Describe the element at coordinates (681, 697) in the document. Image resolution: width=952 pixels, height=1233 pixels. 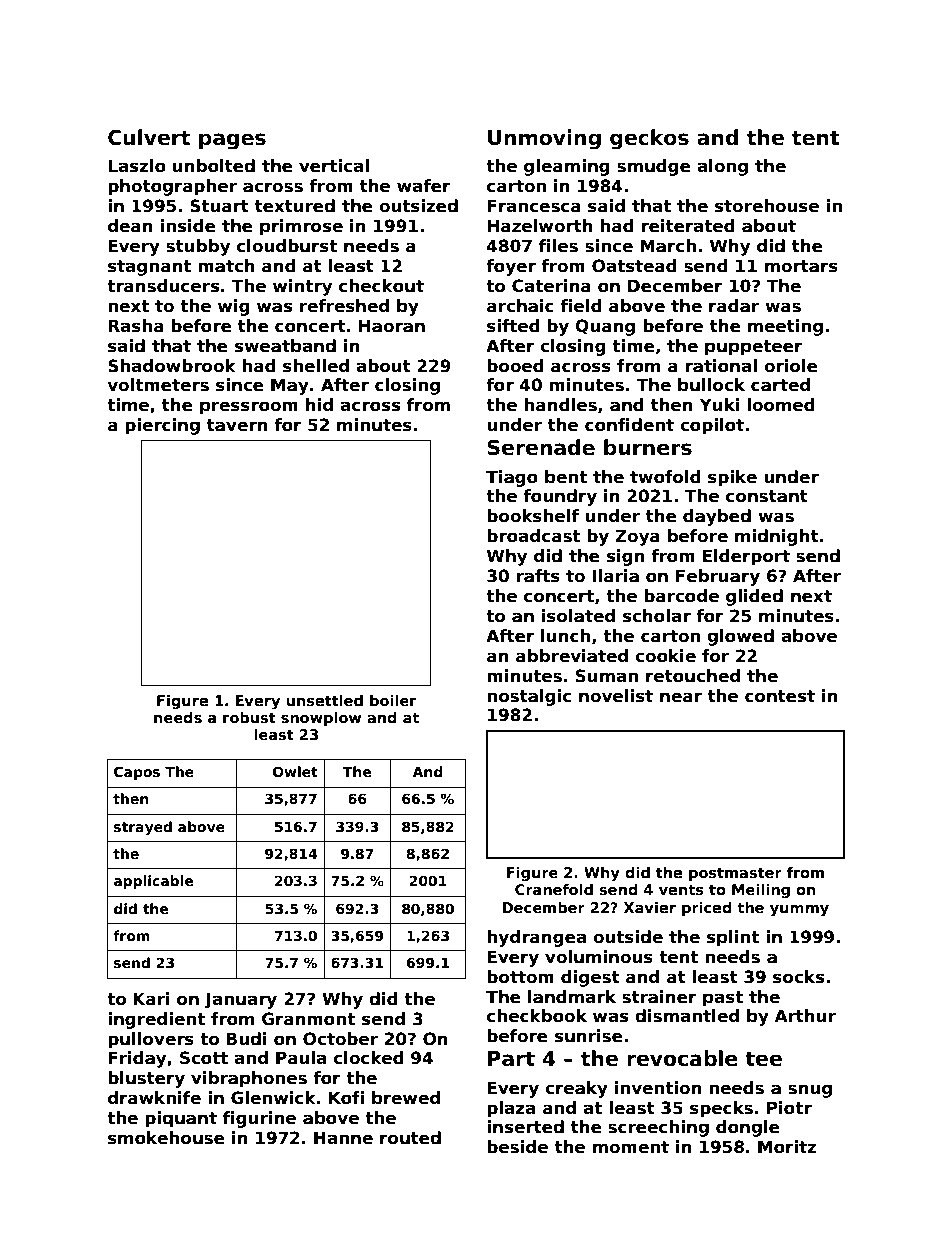
I see `near` at that location.
